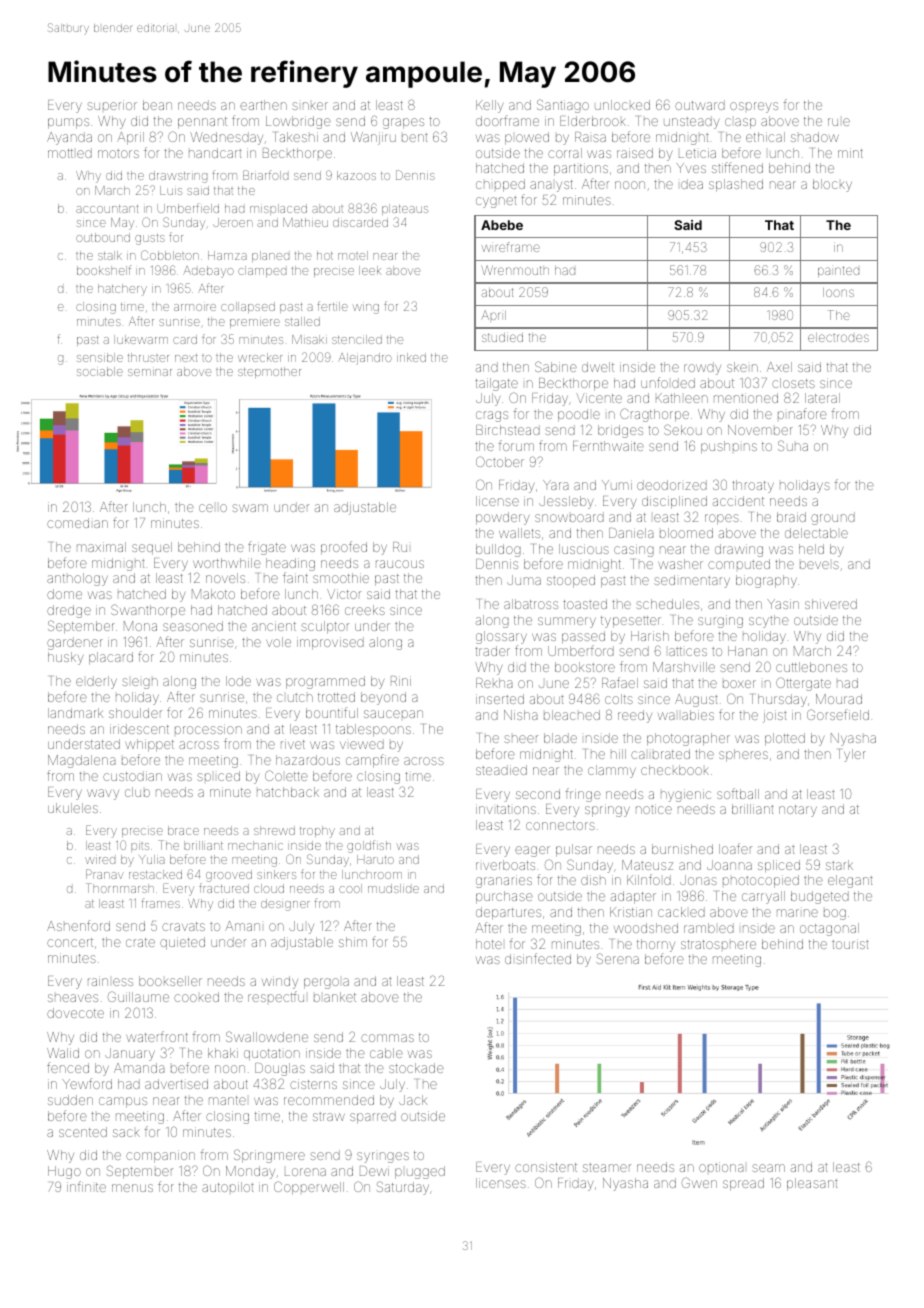  What do you see at coordinates (839, 865) in the document?
I see `stark` at bounding box center [839, 865].
